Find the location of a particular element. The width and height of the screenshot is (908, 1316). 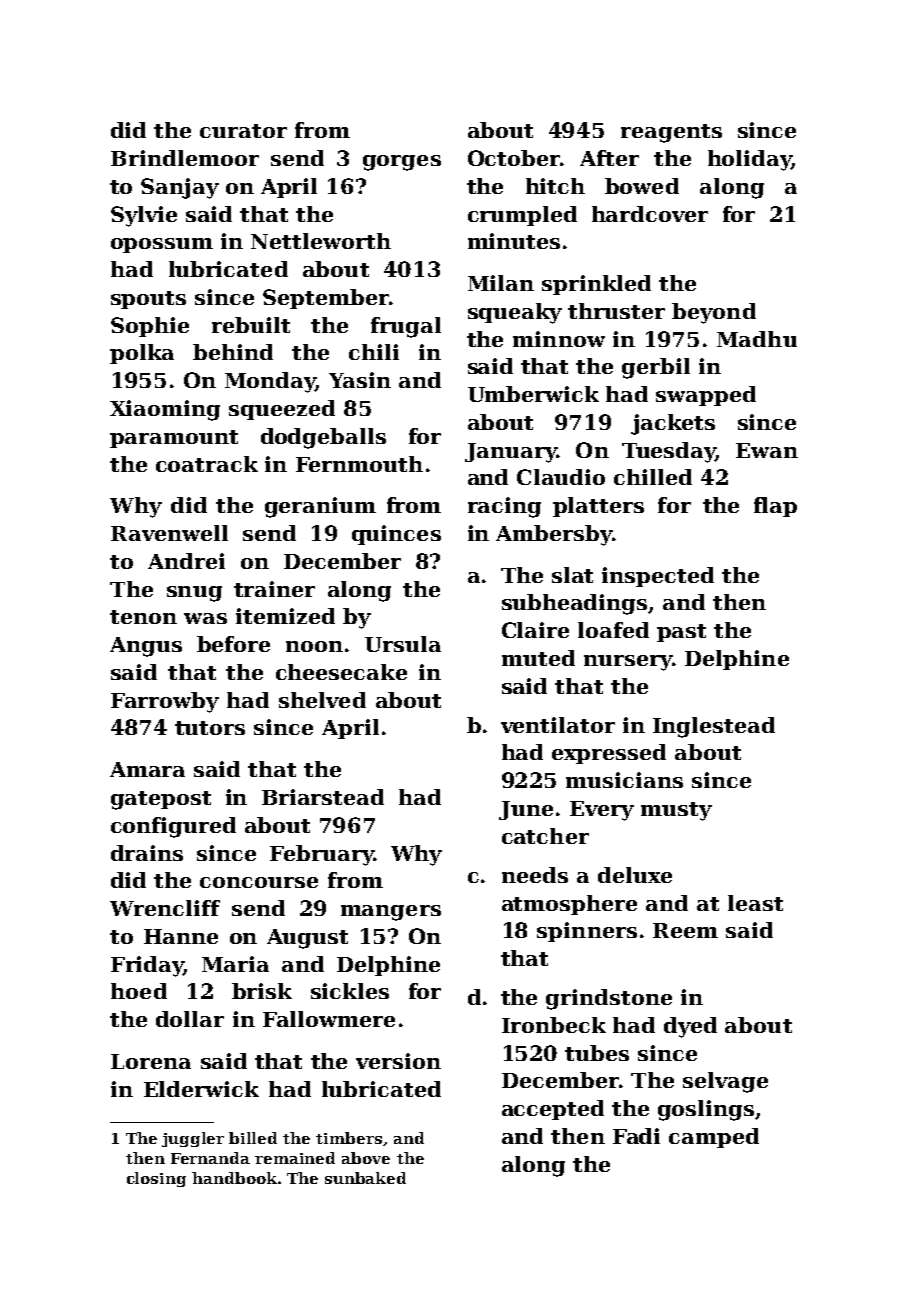

behind is located at coordinates (233, 352).
